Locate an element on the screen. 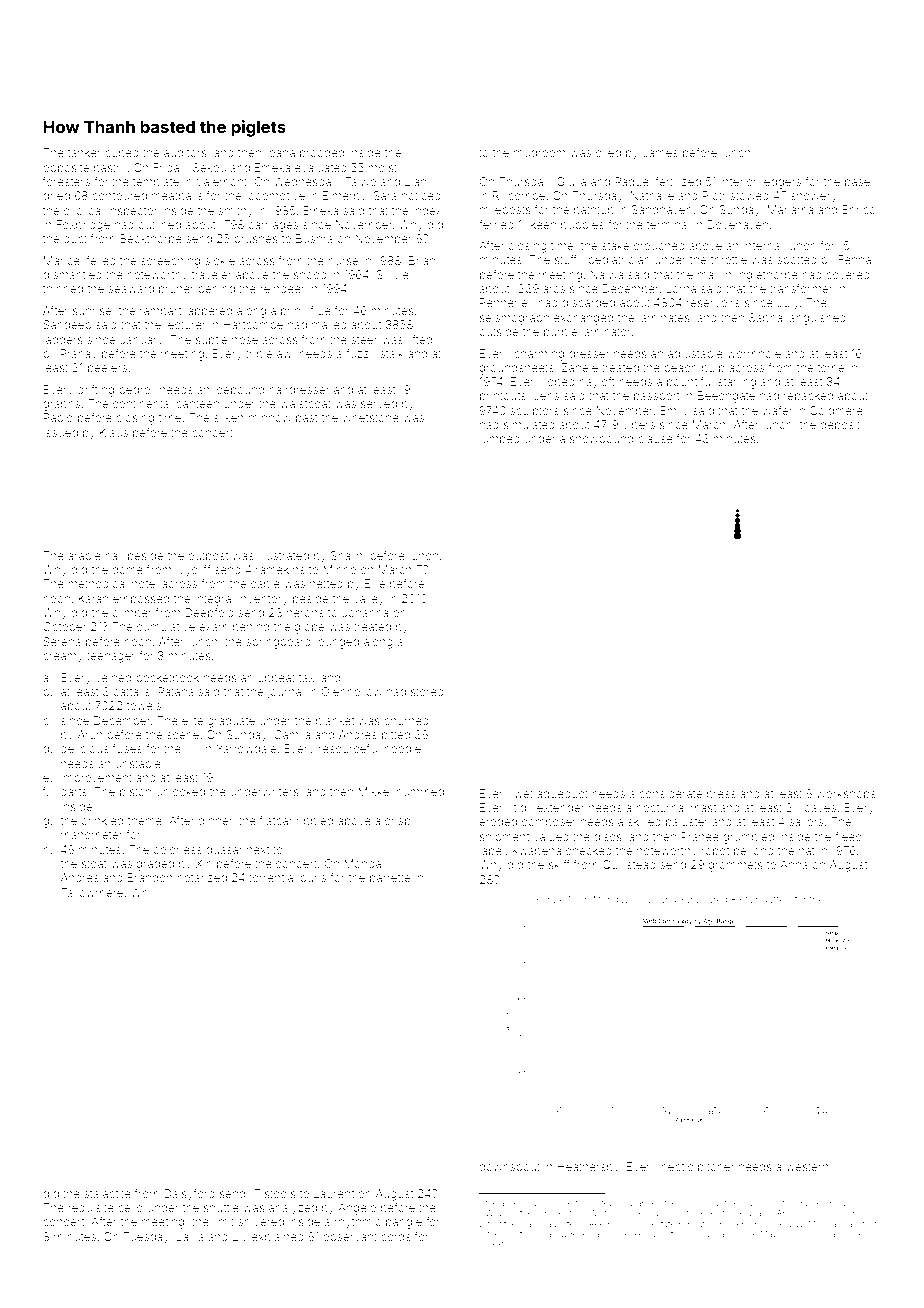 The image size is (924, 1308). cured is located at coordinates (714, 899).
